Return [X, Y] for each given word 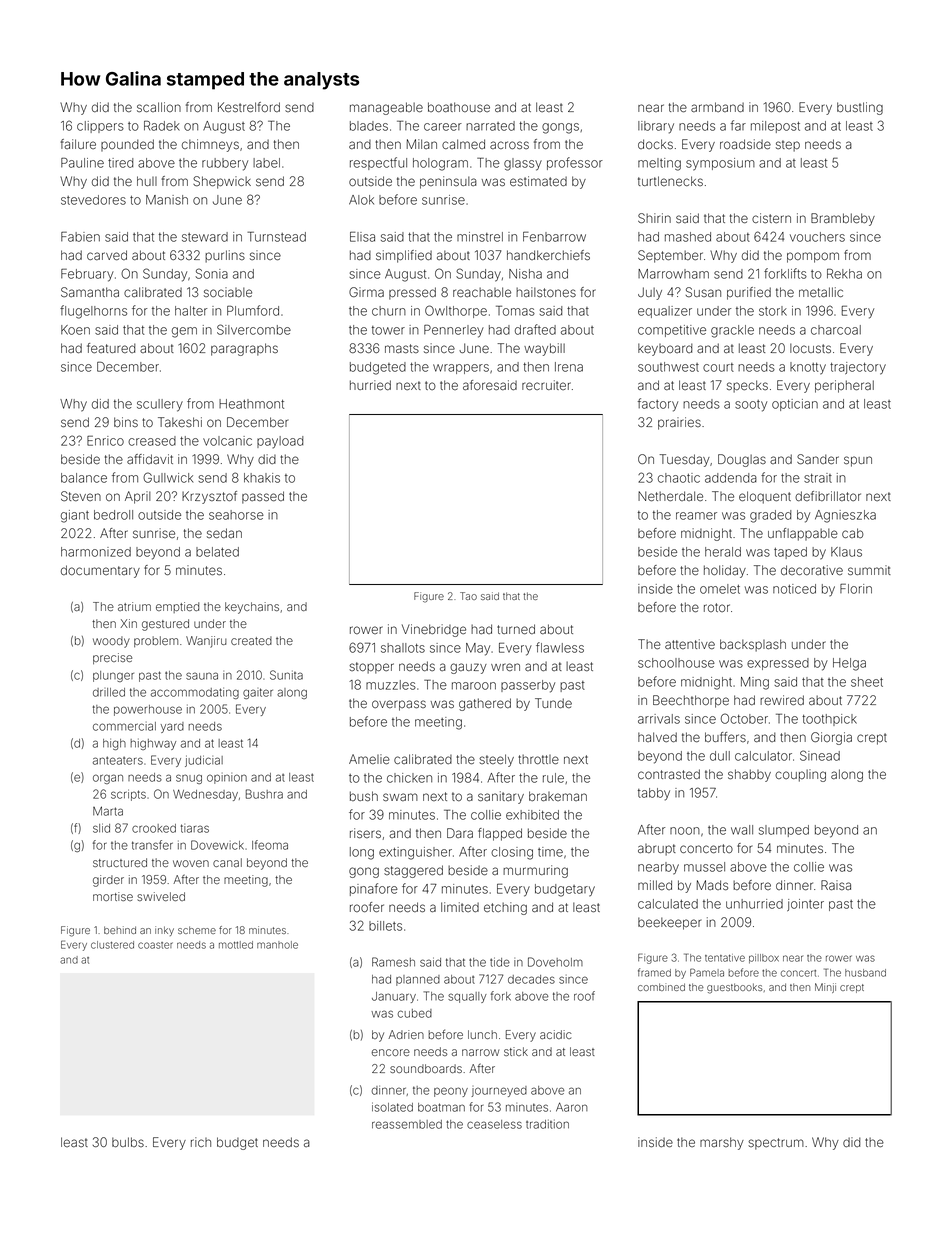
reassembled [407, 1124]
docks [655, 144]
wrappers [461, 369]
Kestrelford [249, 107]
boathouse [459, 107]
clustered [112, 945]
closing [512, 853]
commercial [124, 726]
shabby [749, 775]
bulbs [128, 1142]
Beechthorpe [691, 701]
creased [152, 441]
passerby [528, 686]
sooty [751, 406]
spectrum [776, 1144]
